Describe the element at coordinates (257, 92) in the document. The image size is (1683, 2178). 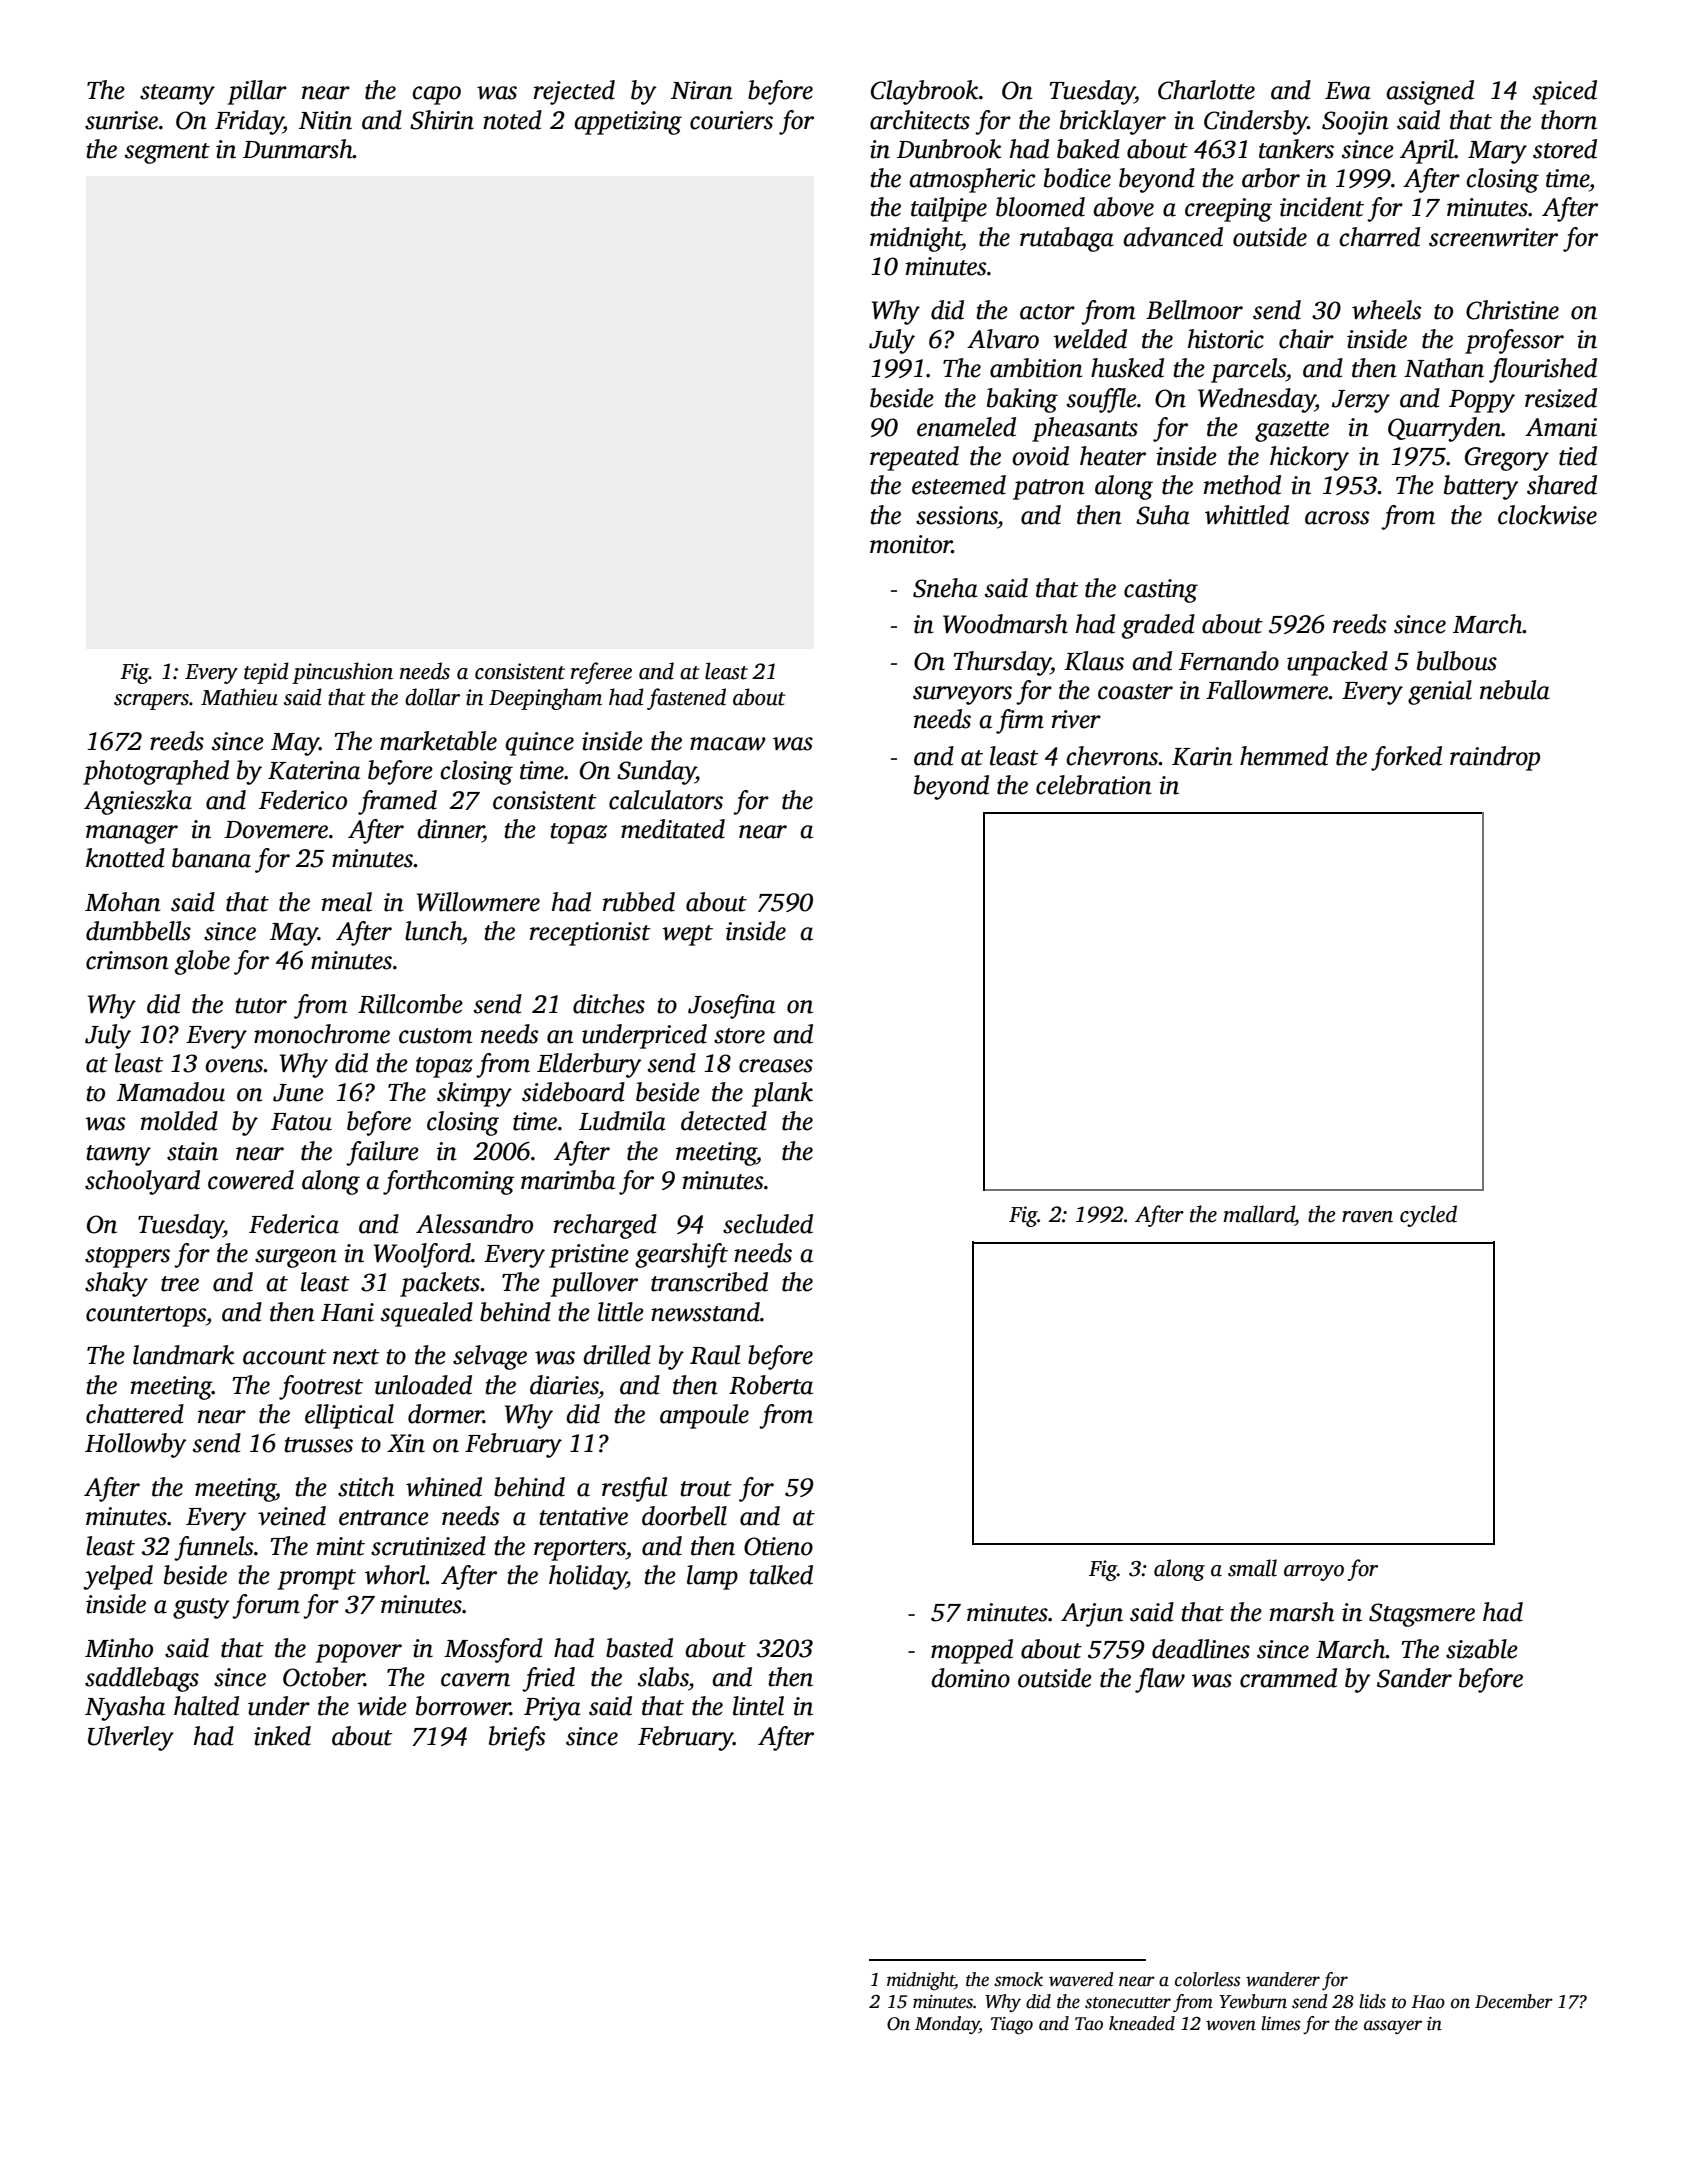
I see `pillar` at that location.
